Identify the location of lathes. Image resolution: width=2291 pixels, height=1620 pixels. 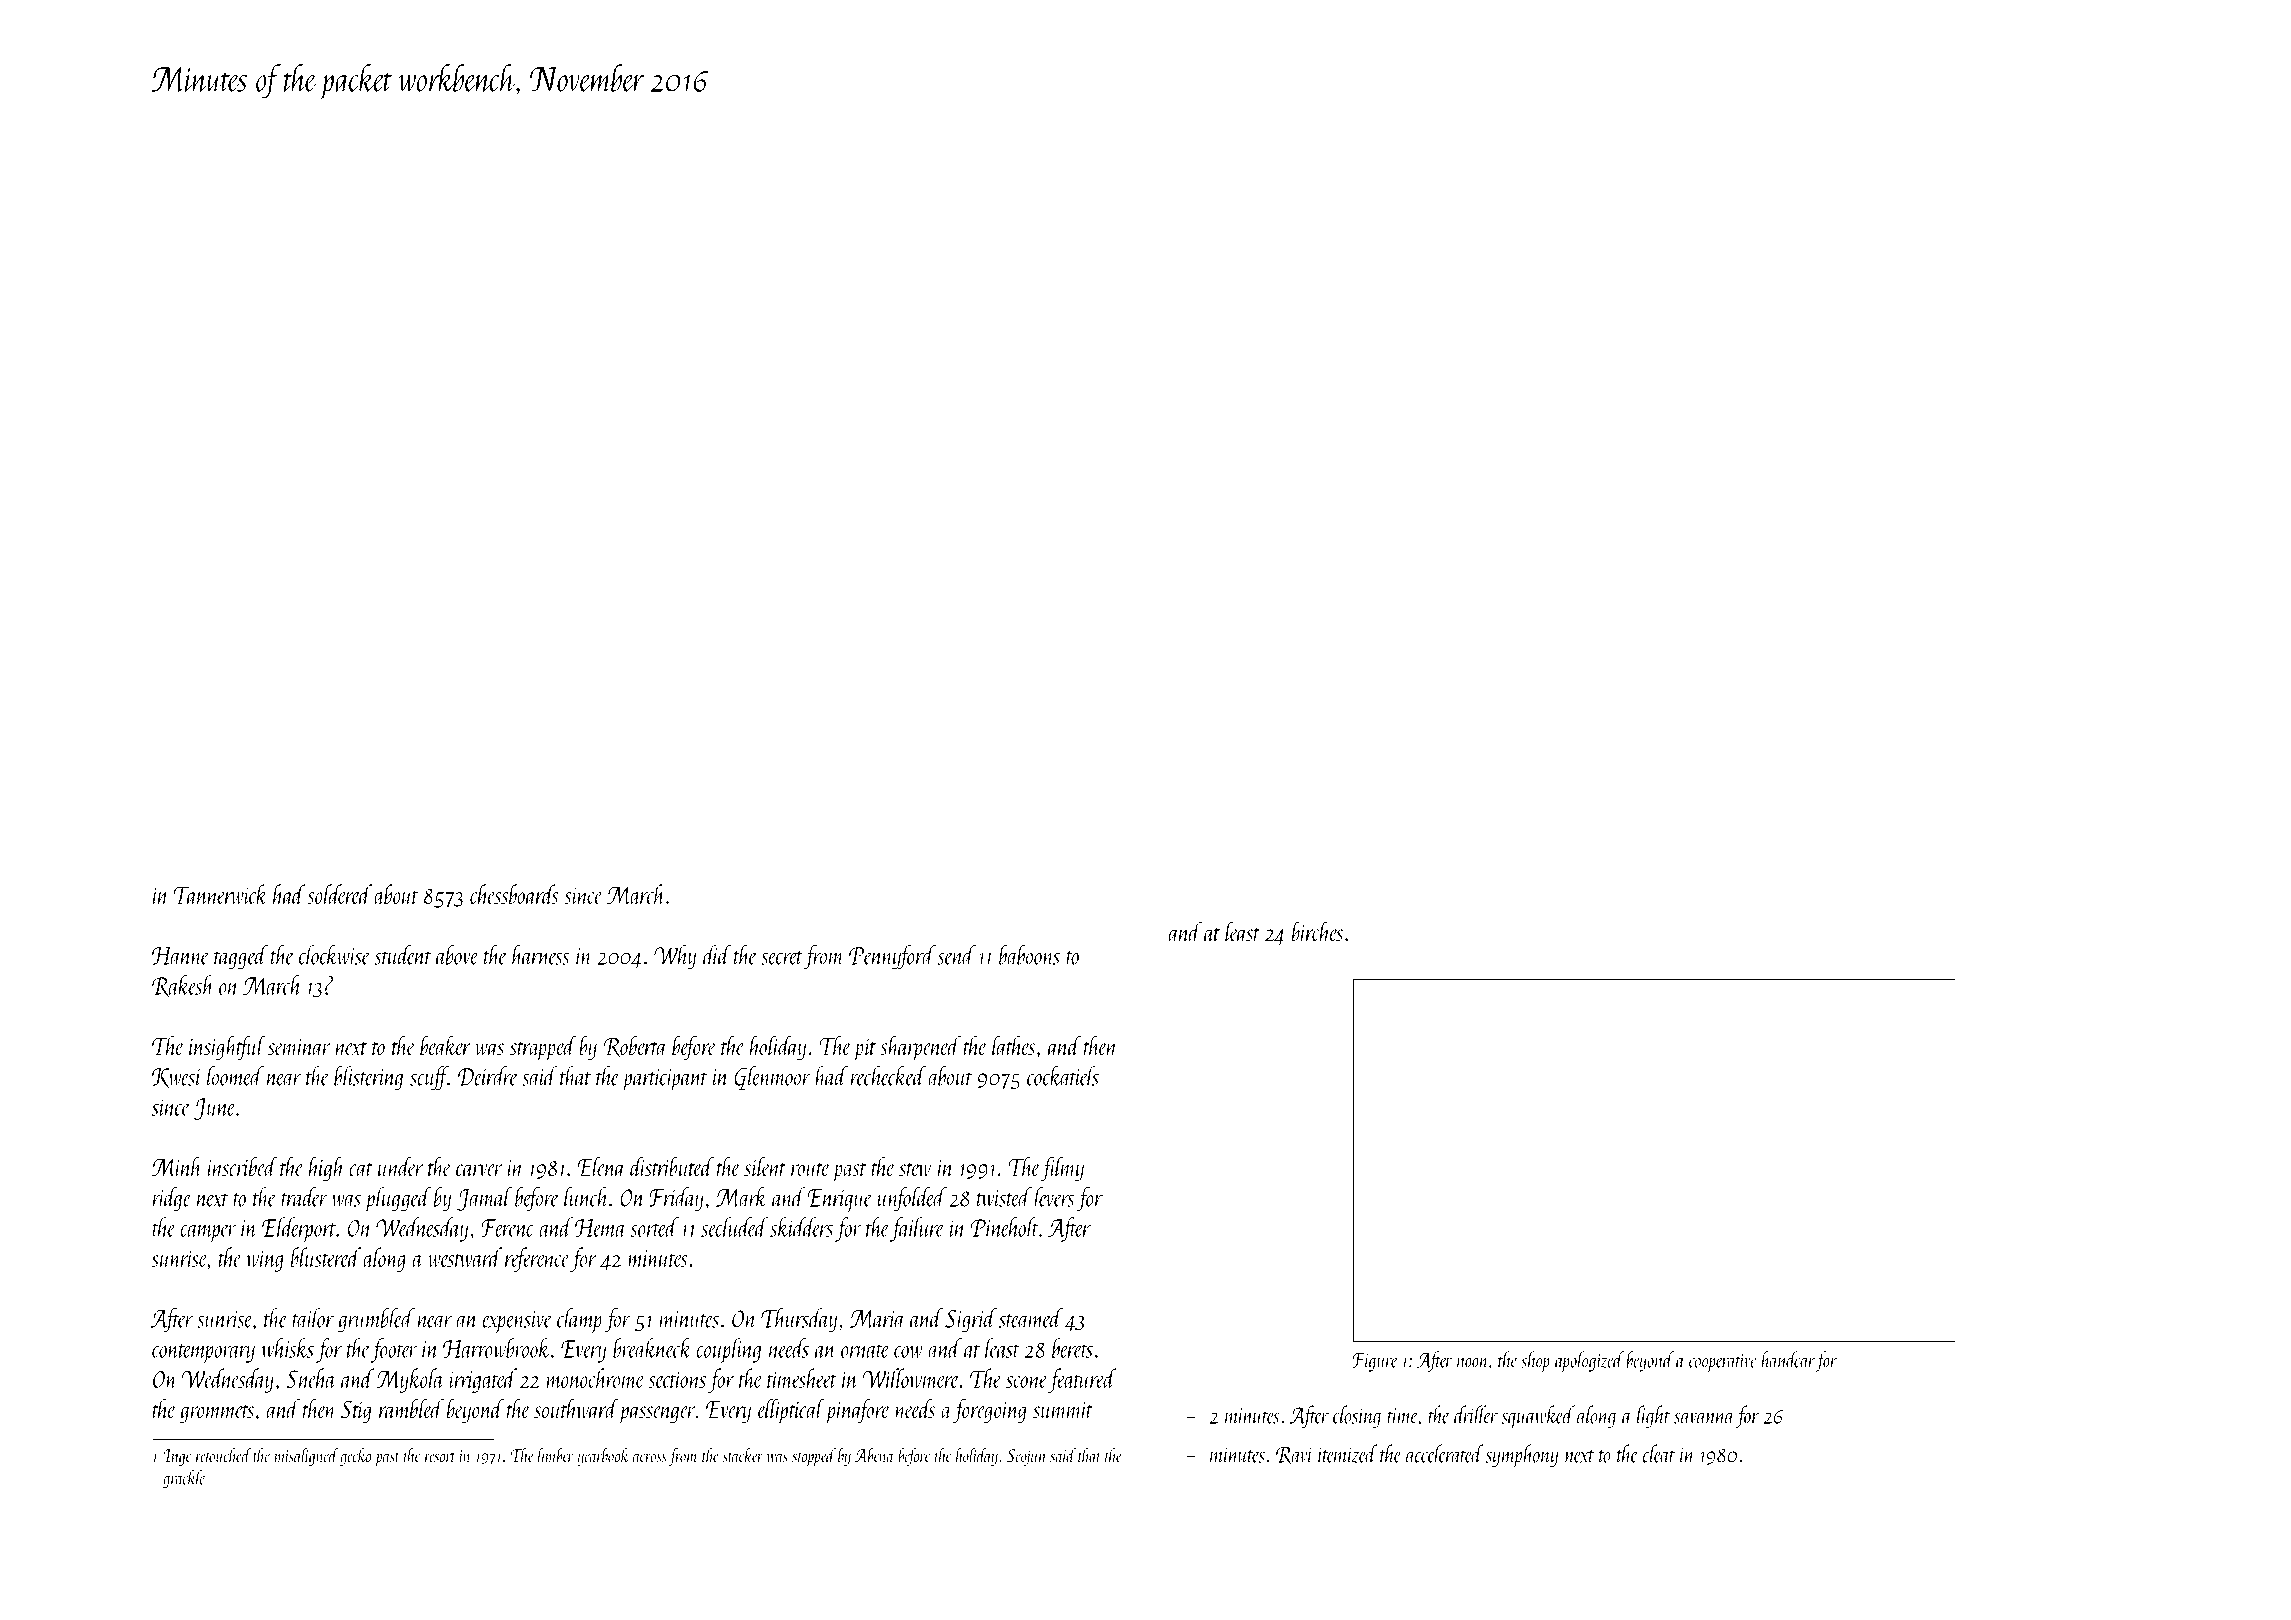
(1013, 1045).
